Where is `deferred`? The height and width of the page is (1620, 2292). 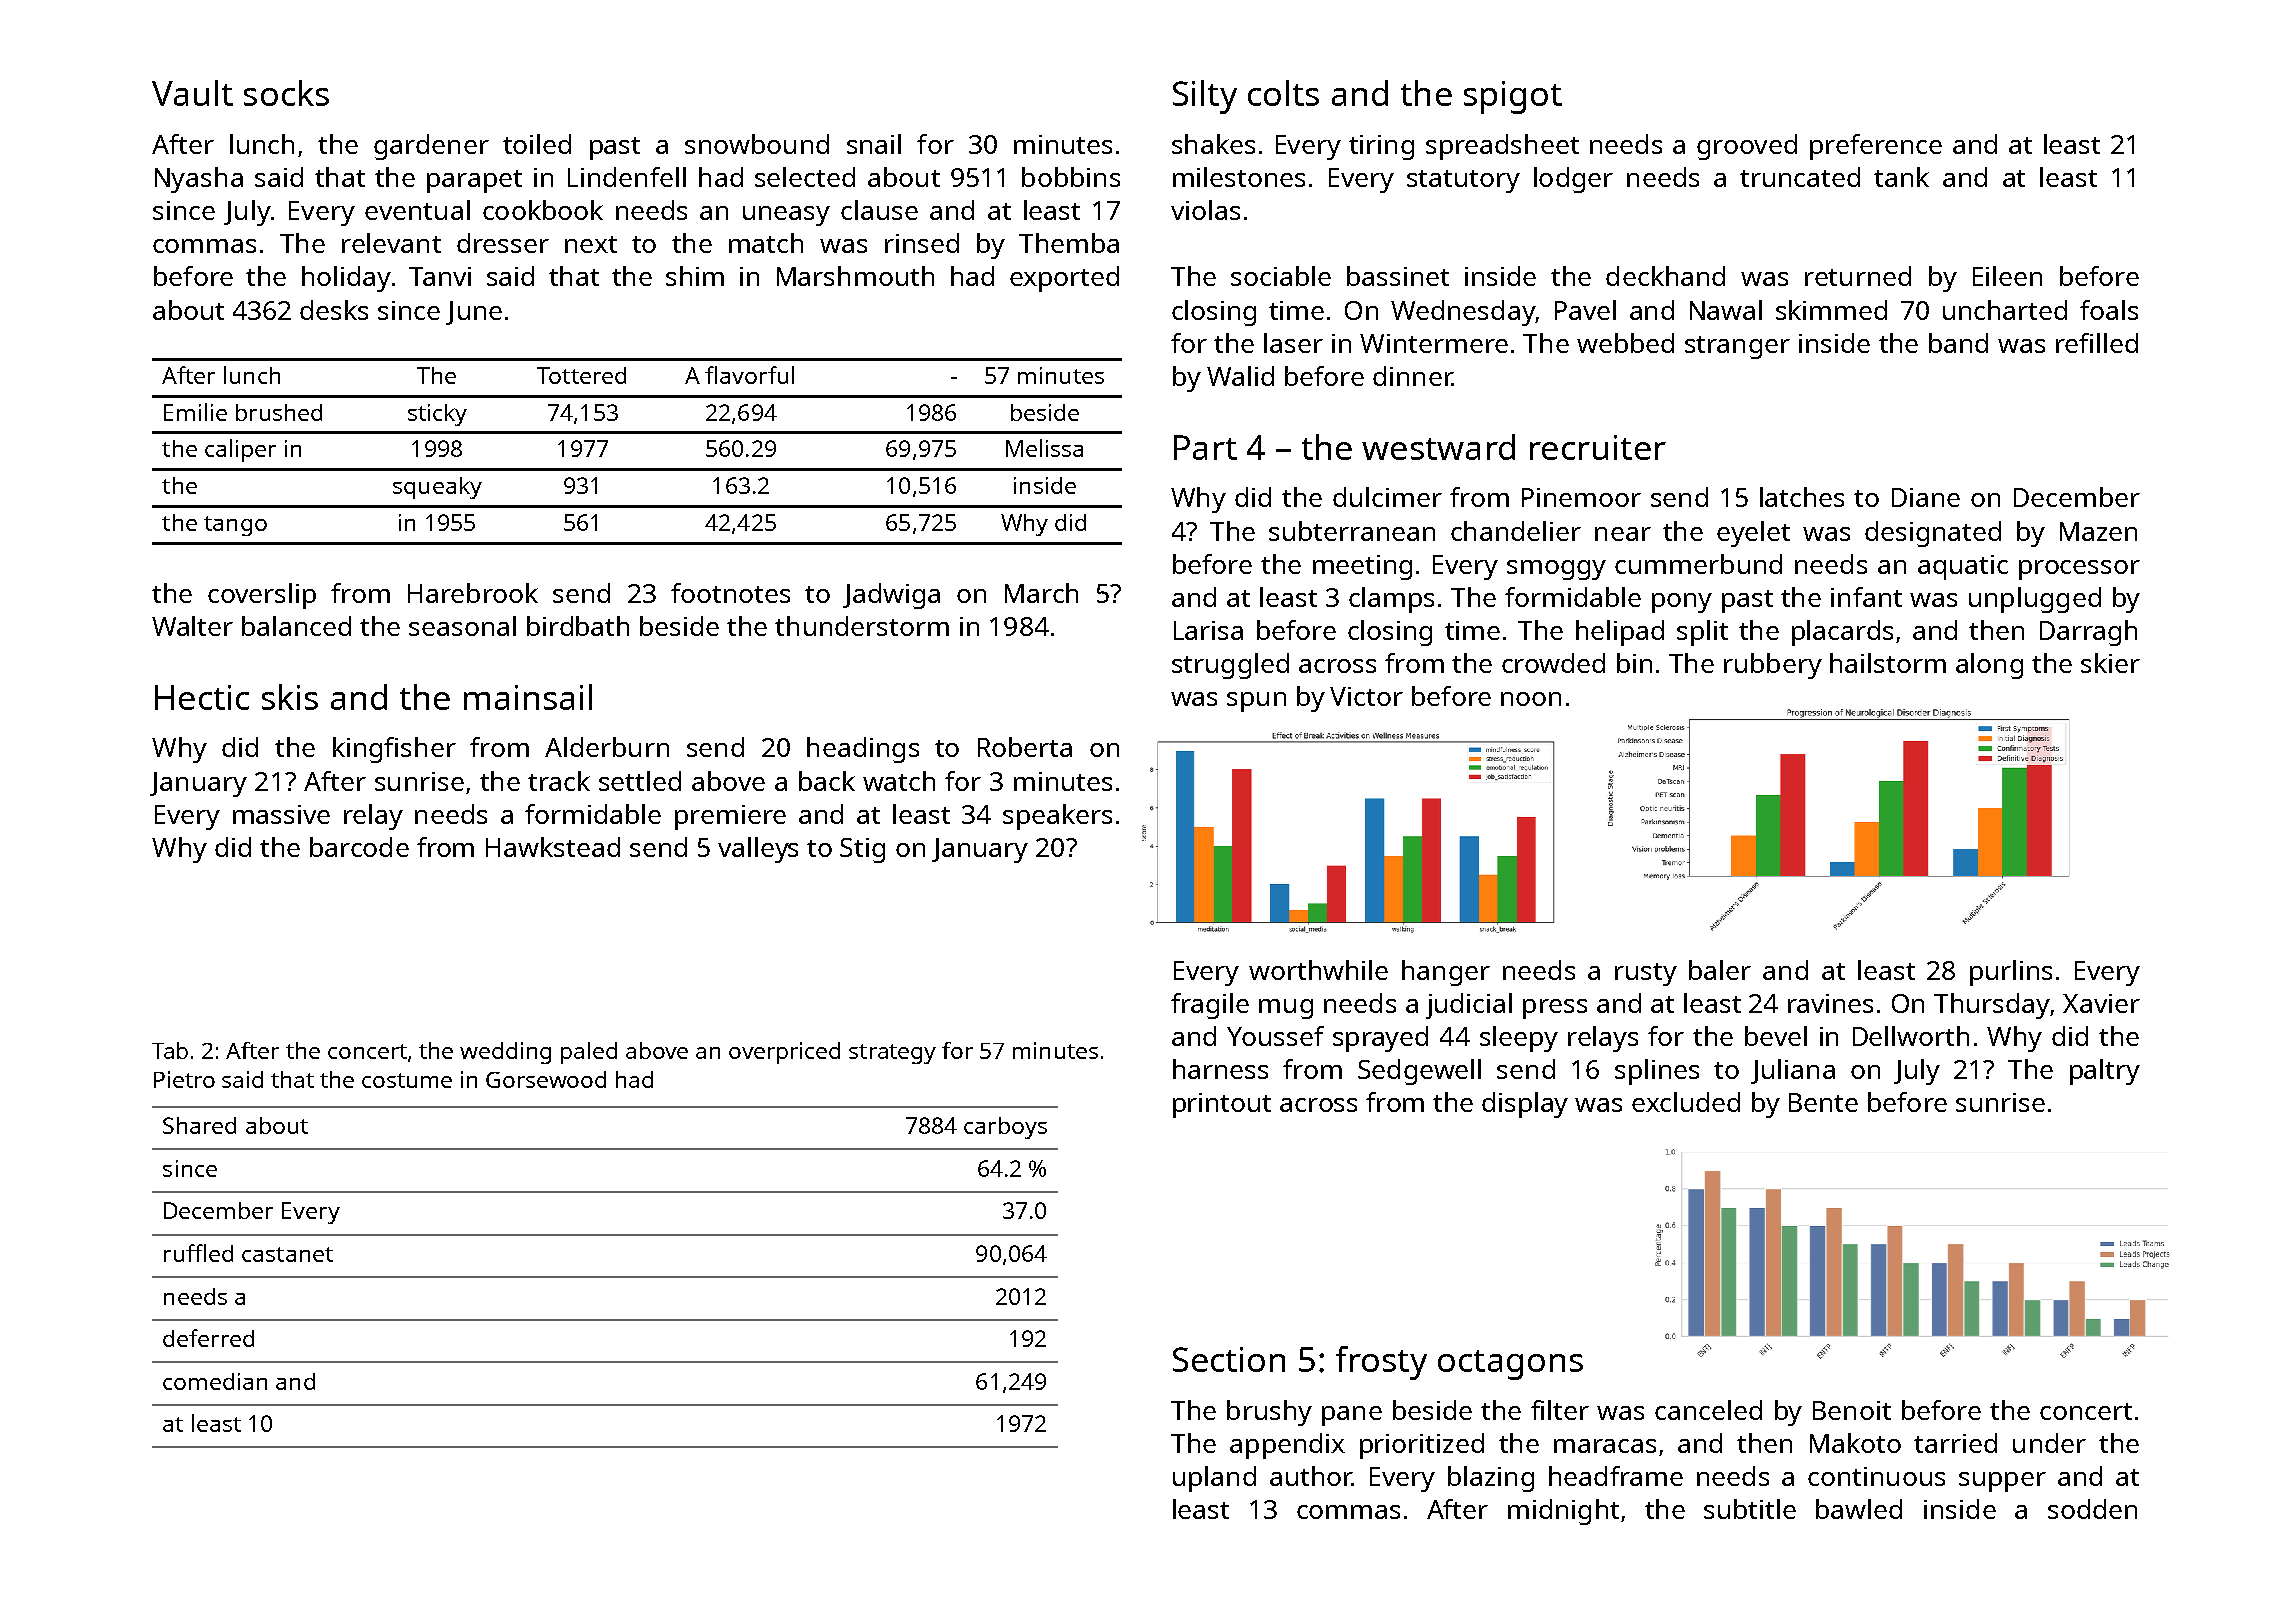 deferred is located at coordinates (208, 1338).
